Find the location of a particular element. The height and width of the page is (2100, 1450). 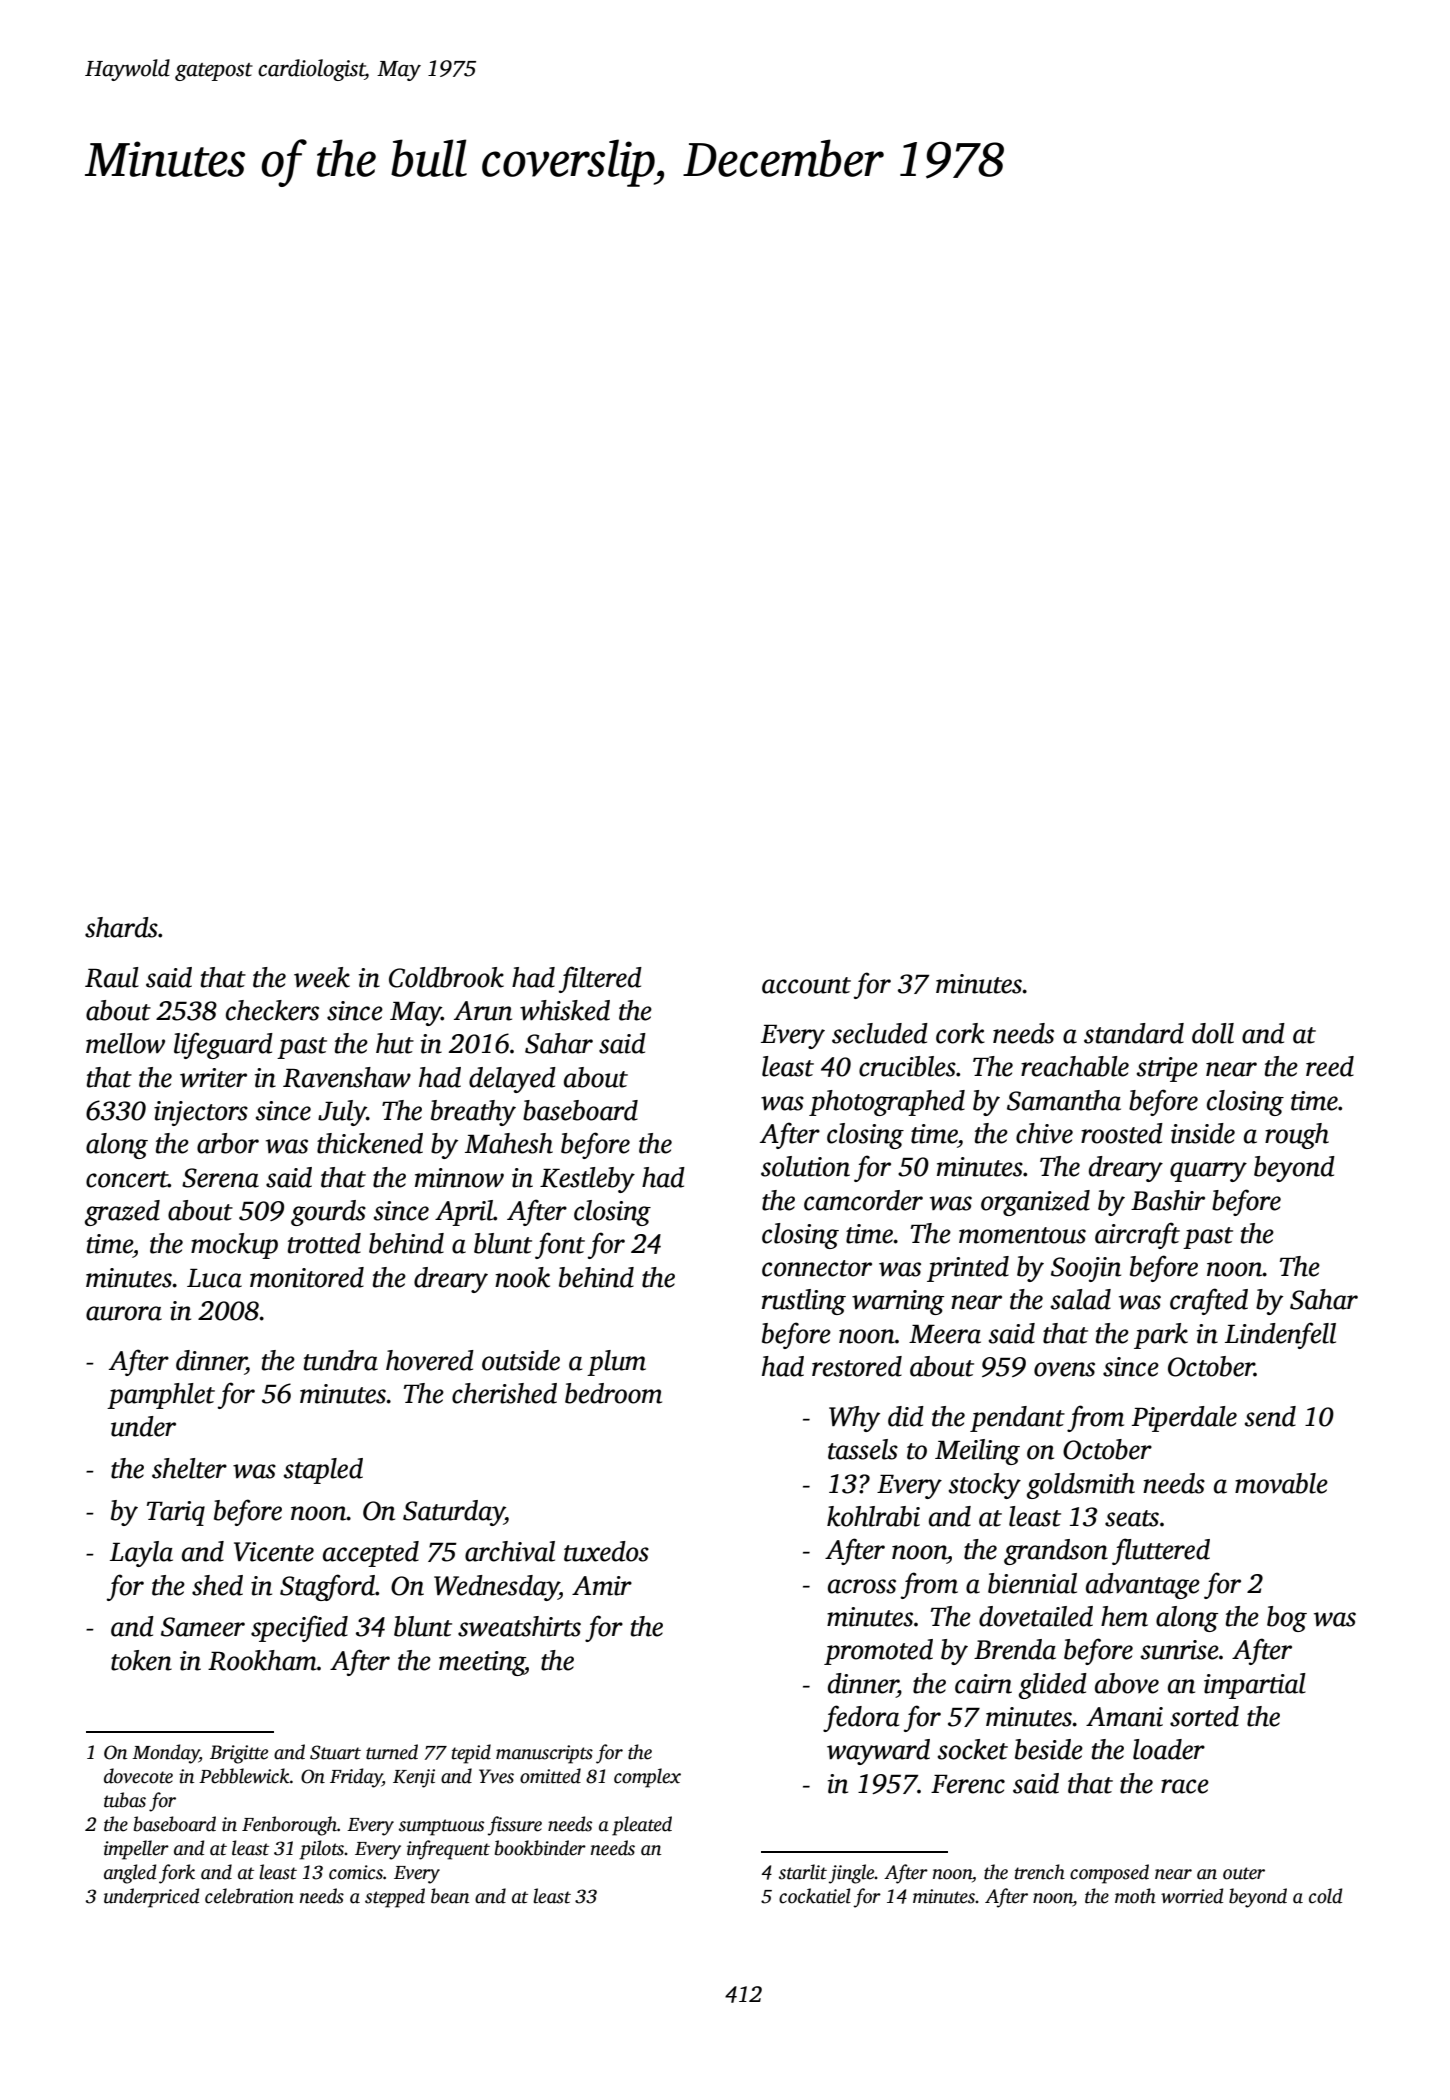

doll is located at coordinates (1213, 1033).
